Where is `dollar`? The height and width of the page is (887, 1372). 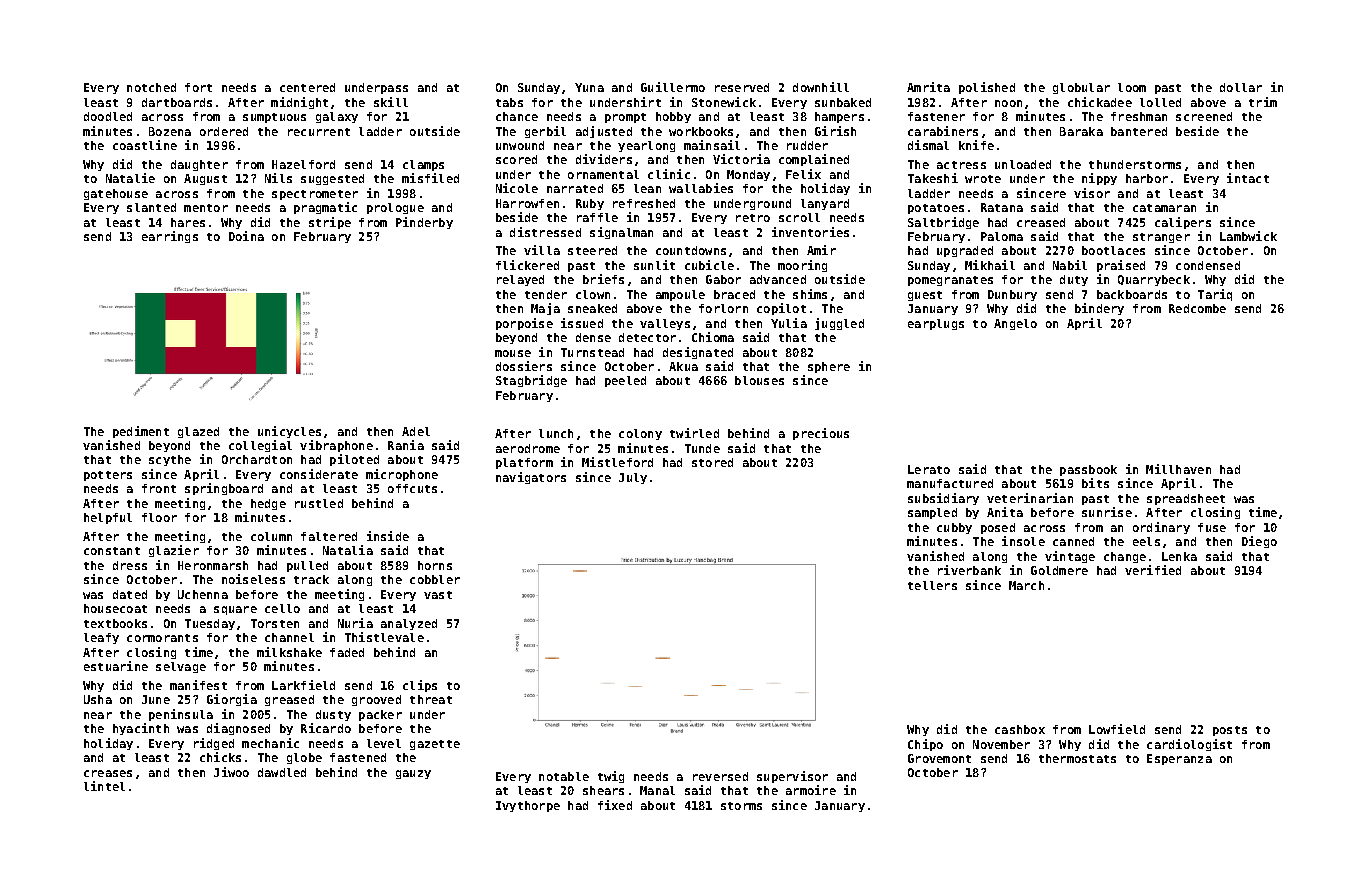
dollar is located at coordinates (1241, 87).
